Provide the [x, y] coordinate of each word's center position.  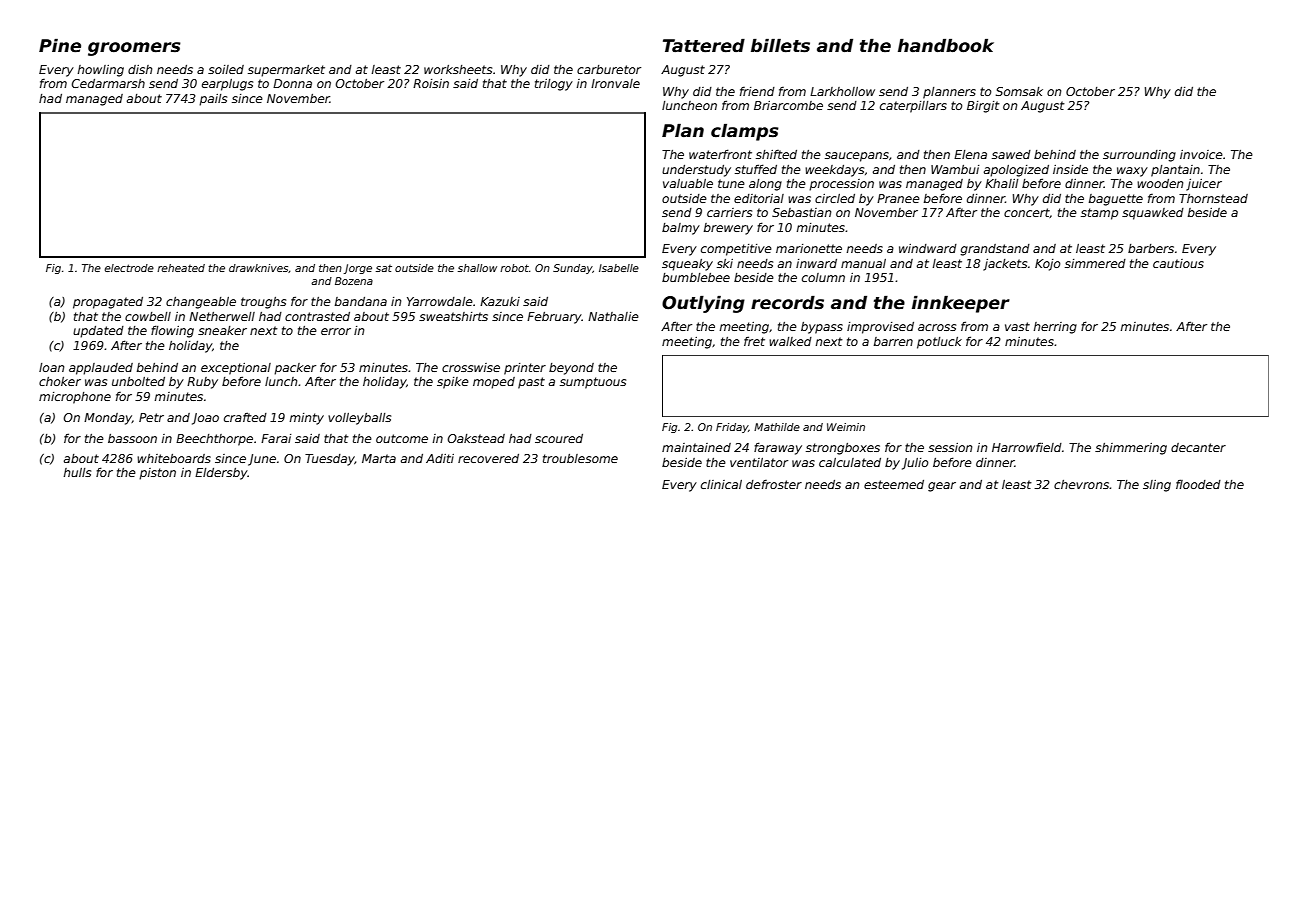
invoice [1201, 154]
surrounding [1139, 156]
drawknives [259, 268]
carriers [729, 212]
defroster [774, 484]
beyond [571, 369]
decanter [1198, 447]
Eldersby [221, 474]
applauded [101, 369]
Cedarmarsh [108, 83]
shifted [776, 154]
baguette [1116, 200]
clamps [745, 132]
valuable [688, 183]
